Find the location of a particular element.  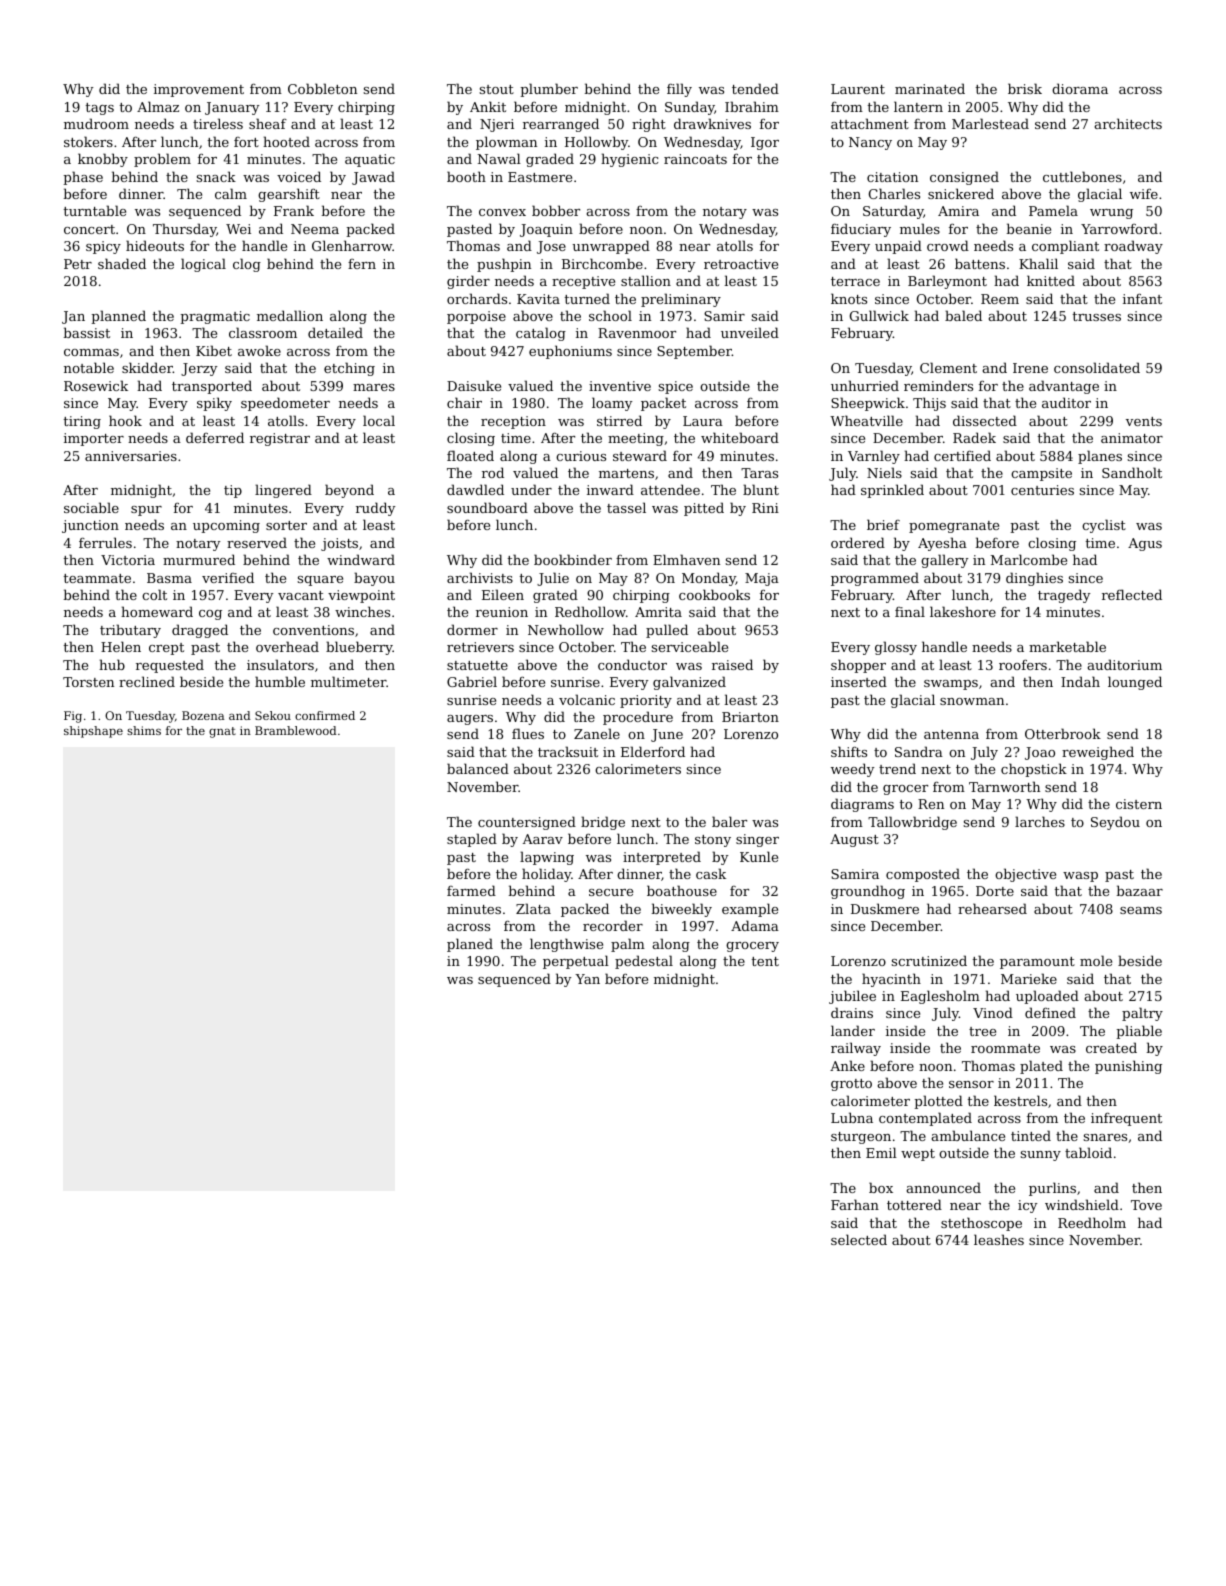

Anke is located at coordinates (847, 1065).
